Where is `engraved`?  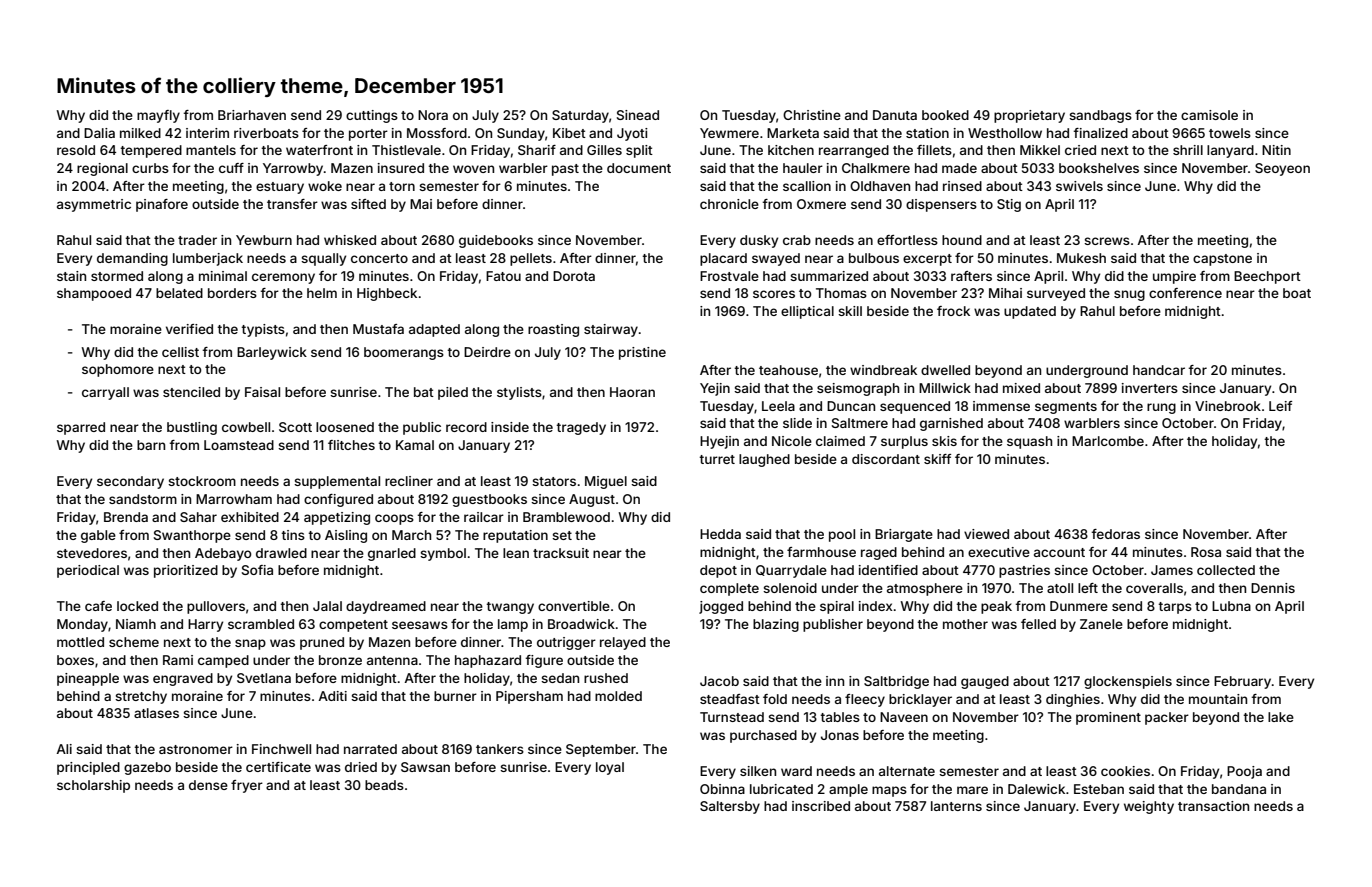 engraved is located at coordinates (183, 679).
